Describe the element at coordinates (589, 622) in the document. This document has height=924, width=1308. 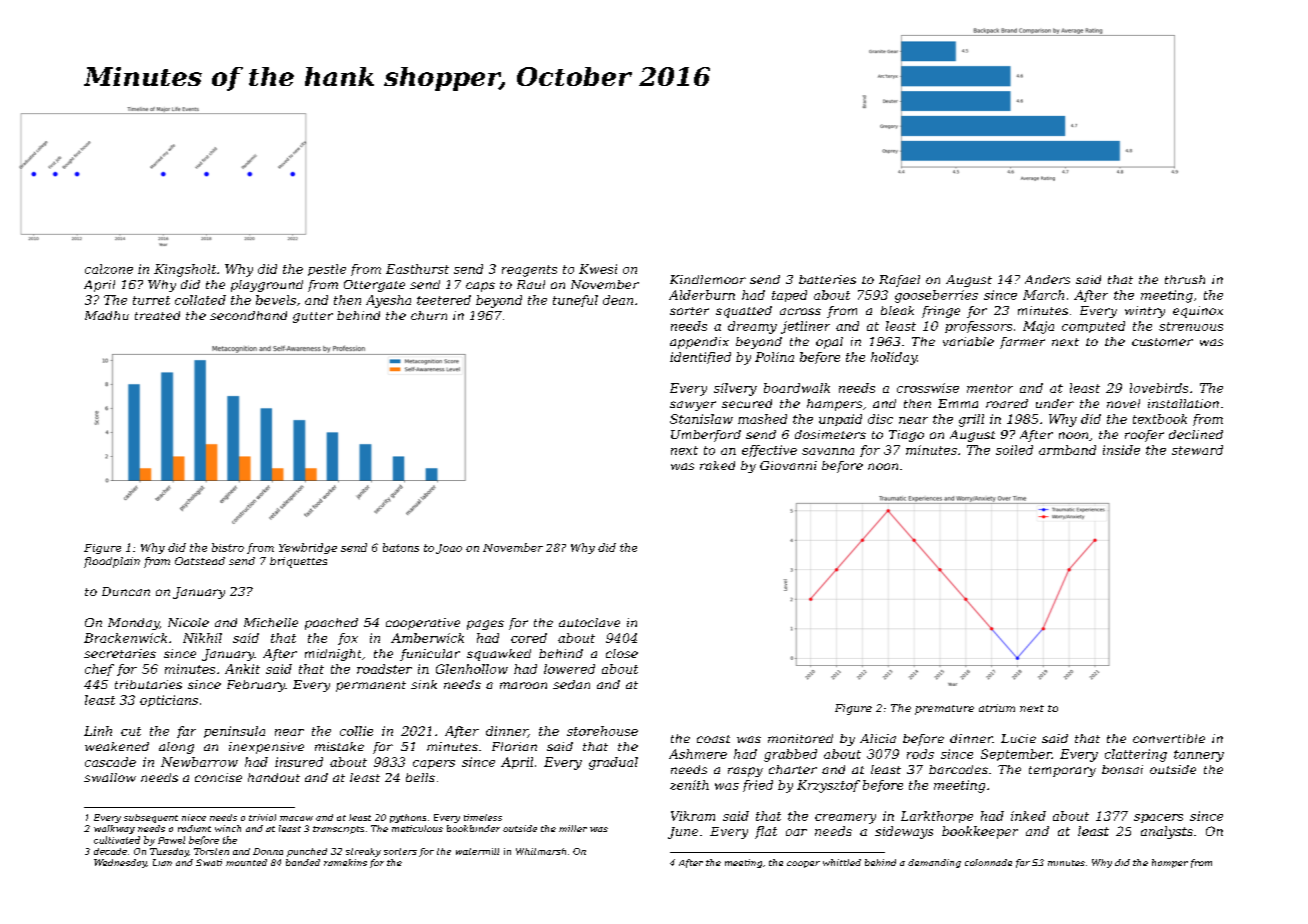
I see `autoclave` at that location.
